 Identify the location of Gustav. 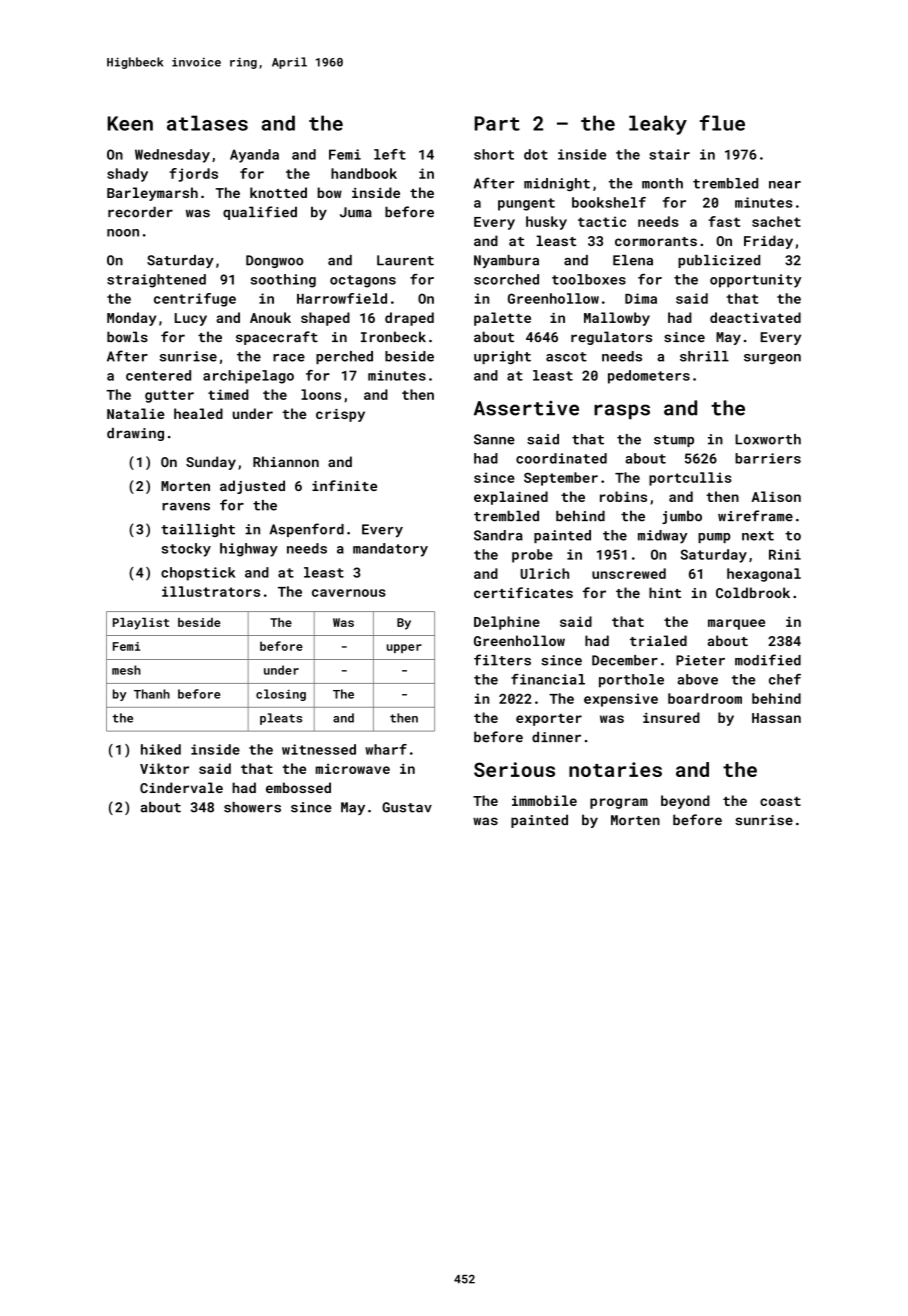
(407, 807).
